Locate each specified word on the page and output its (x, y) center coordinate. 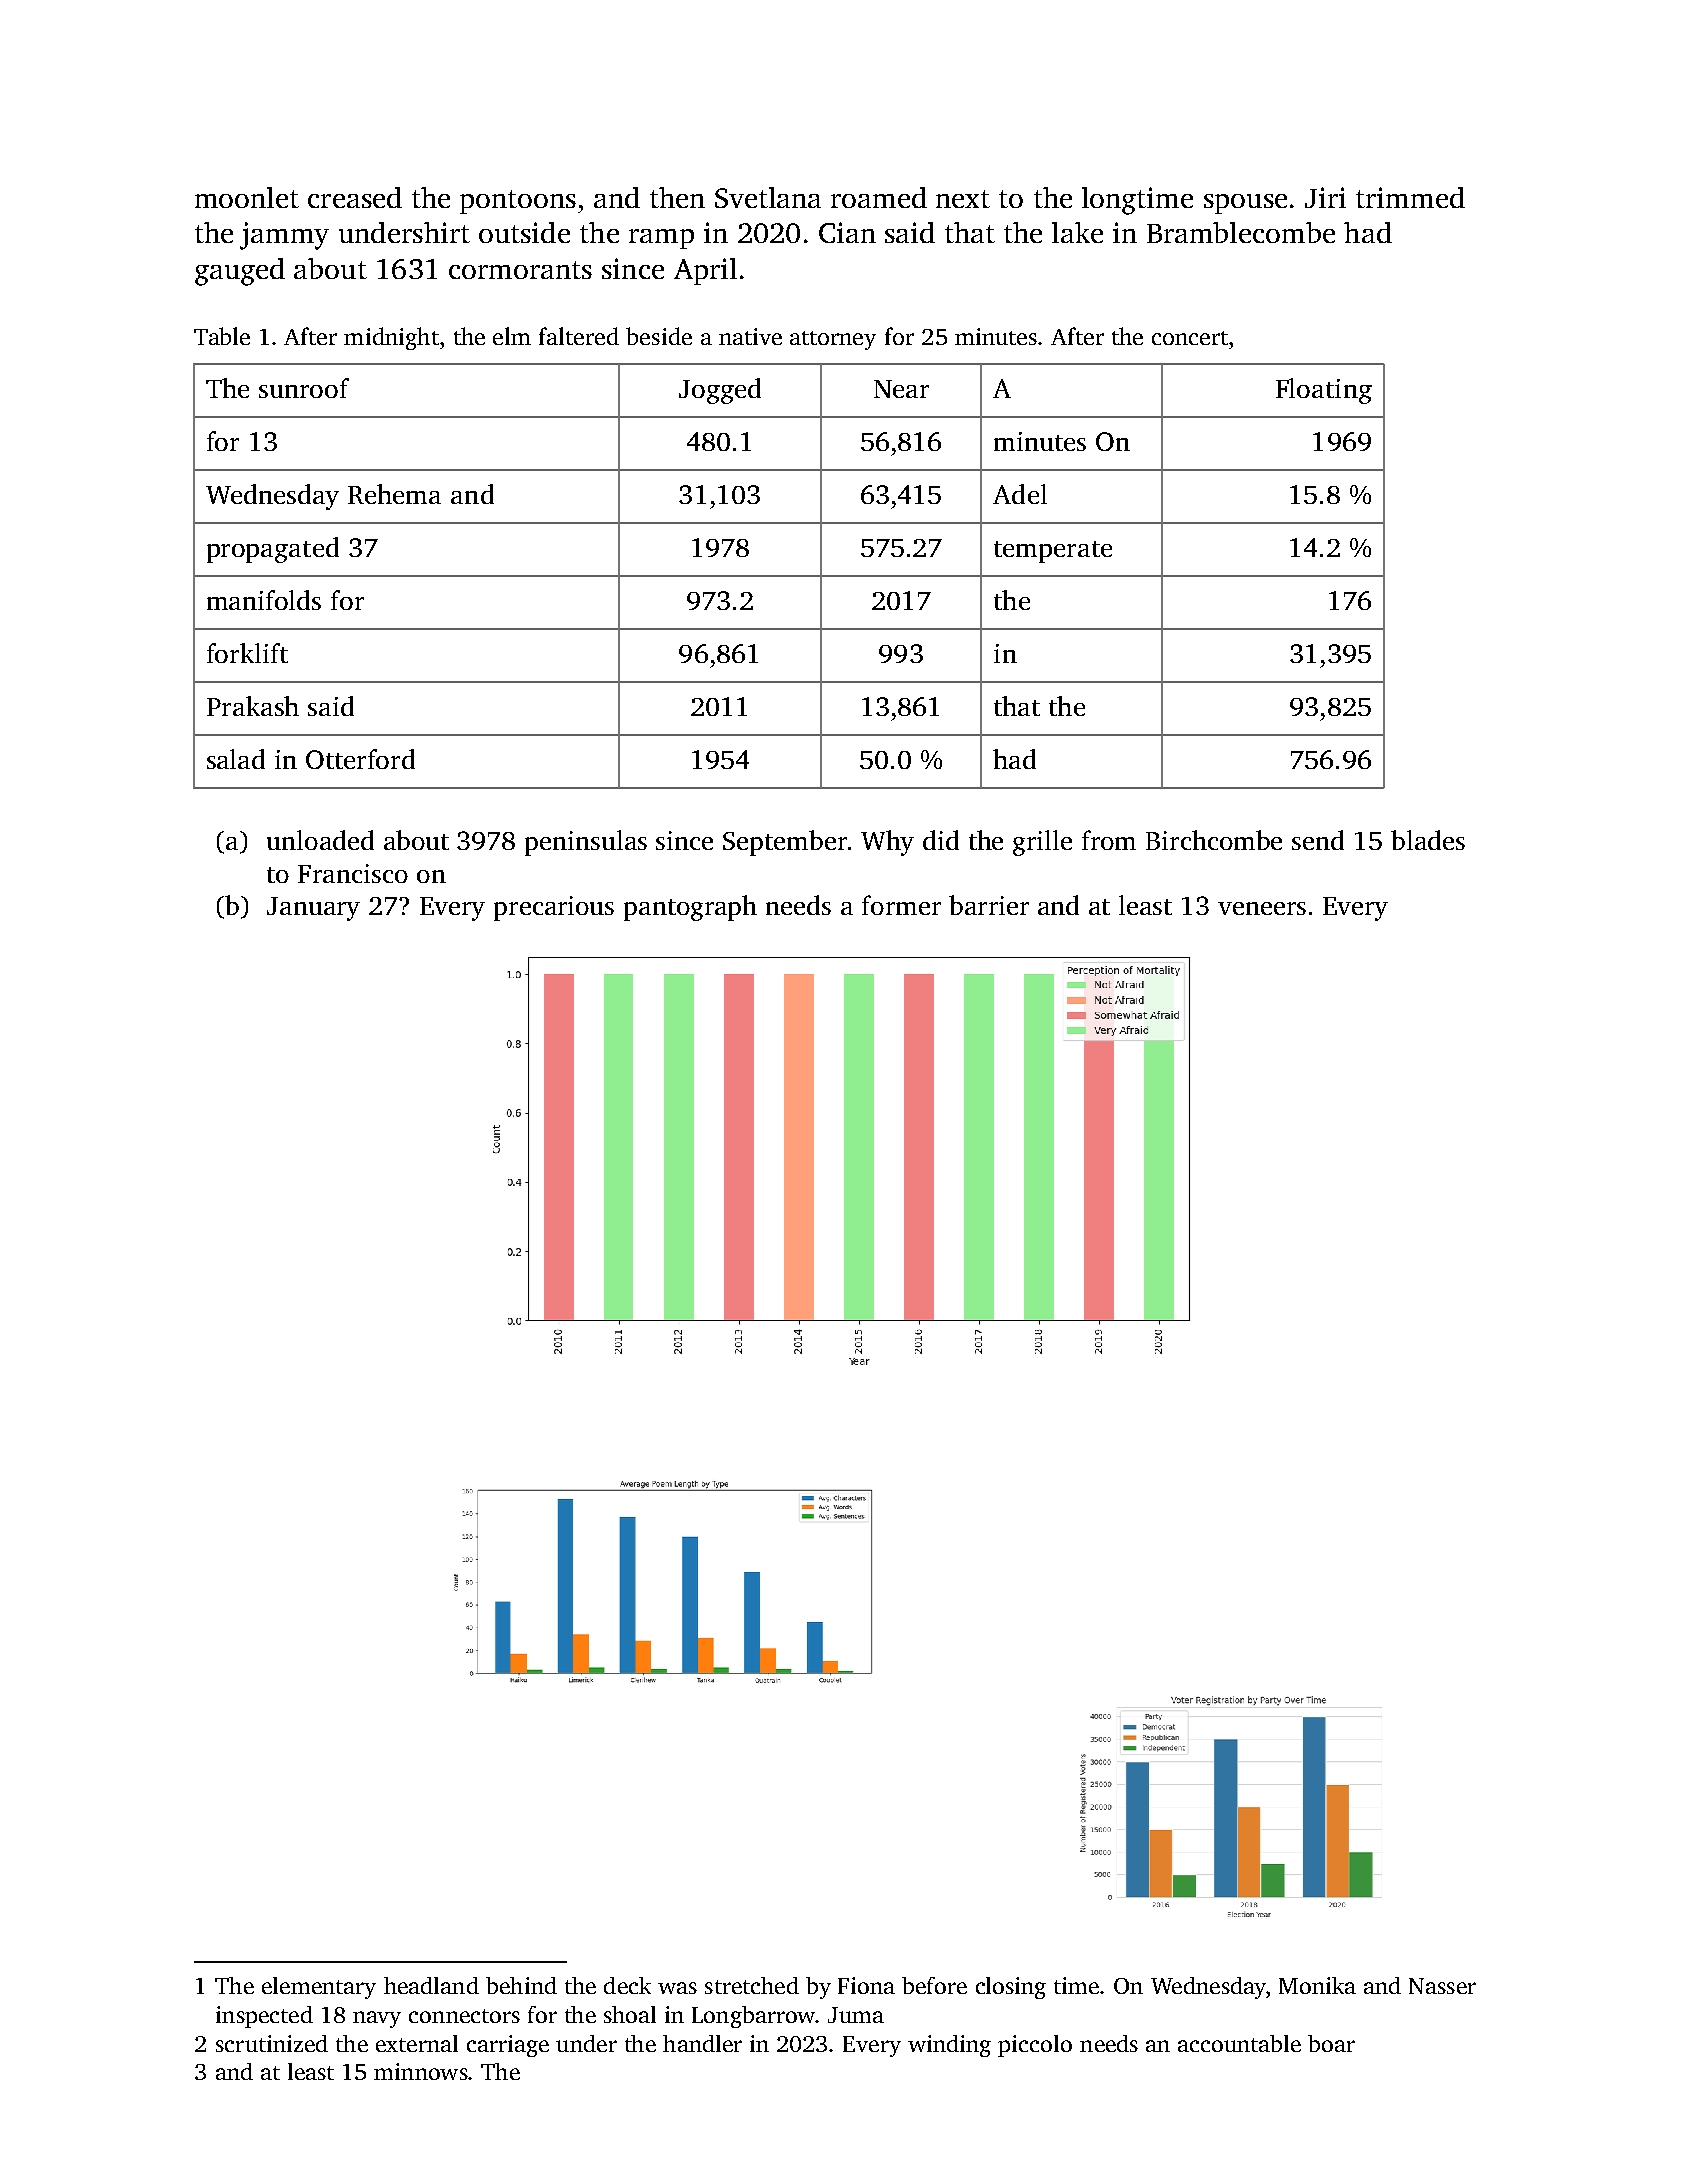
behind (521, 1985)
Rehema (394, 494)
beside (659, 336)
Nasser (1442, 1986)
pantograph (690, 908)
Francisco (353, 873)
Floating (1324, 391)
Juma (856, 2015)
